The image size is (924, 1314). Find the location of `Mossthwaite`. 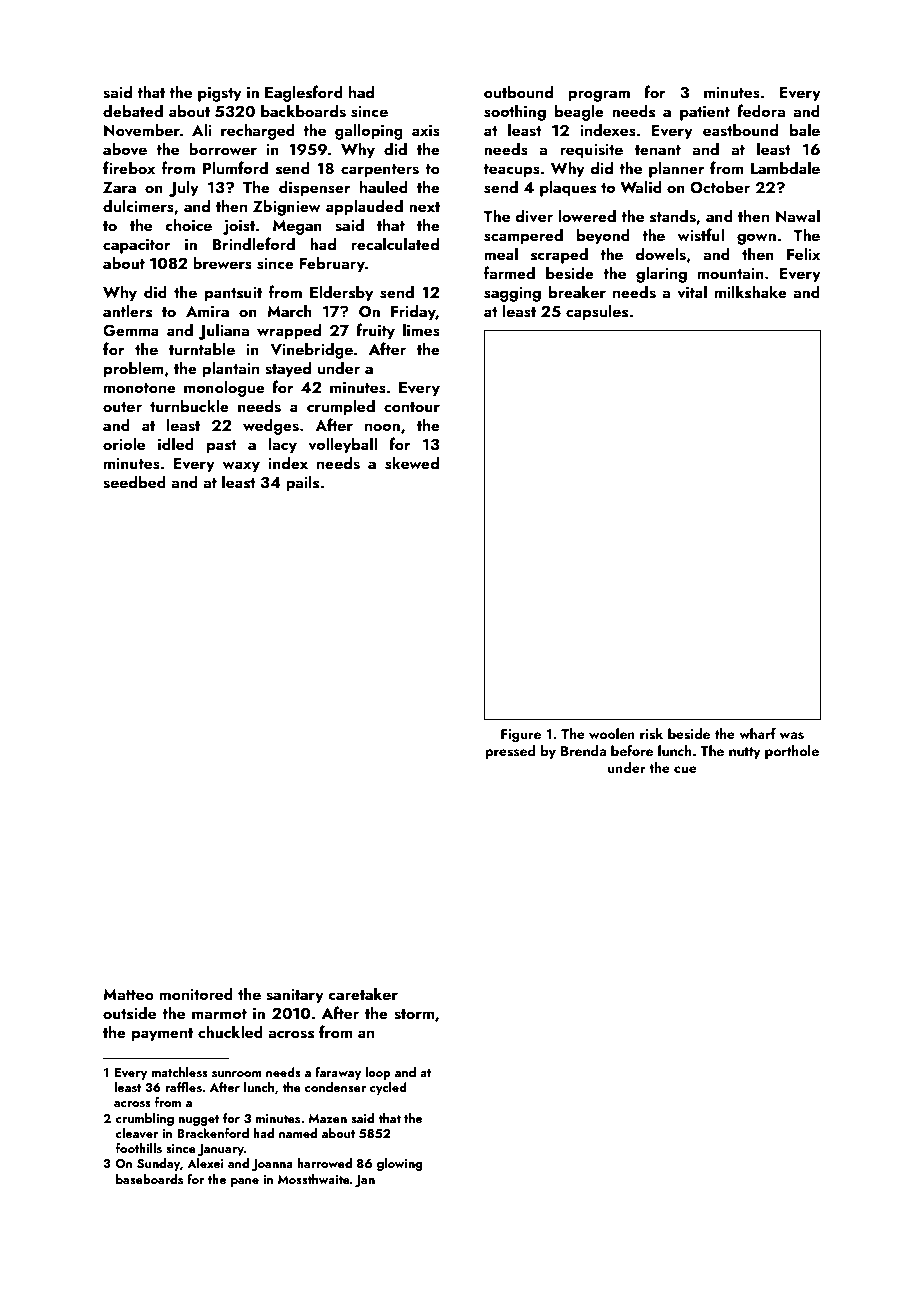

Mossthwaite is located at coordinates (314, 1179).
